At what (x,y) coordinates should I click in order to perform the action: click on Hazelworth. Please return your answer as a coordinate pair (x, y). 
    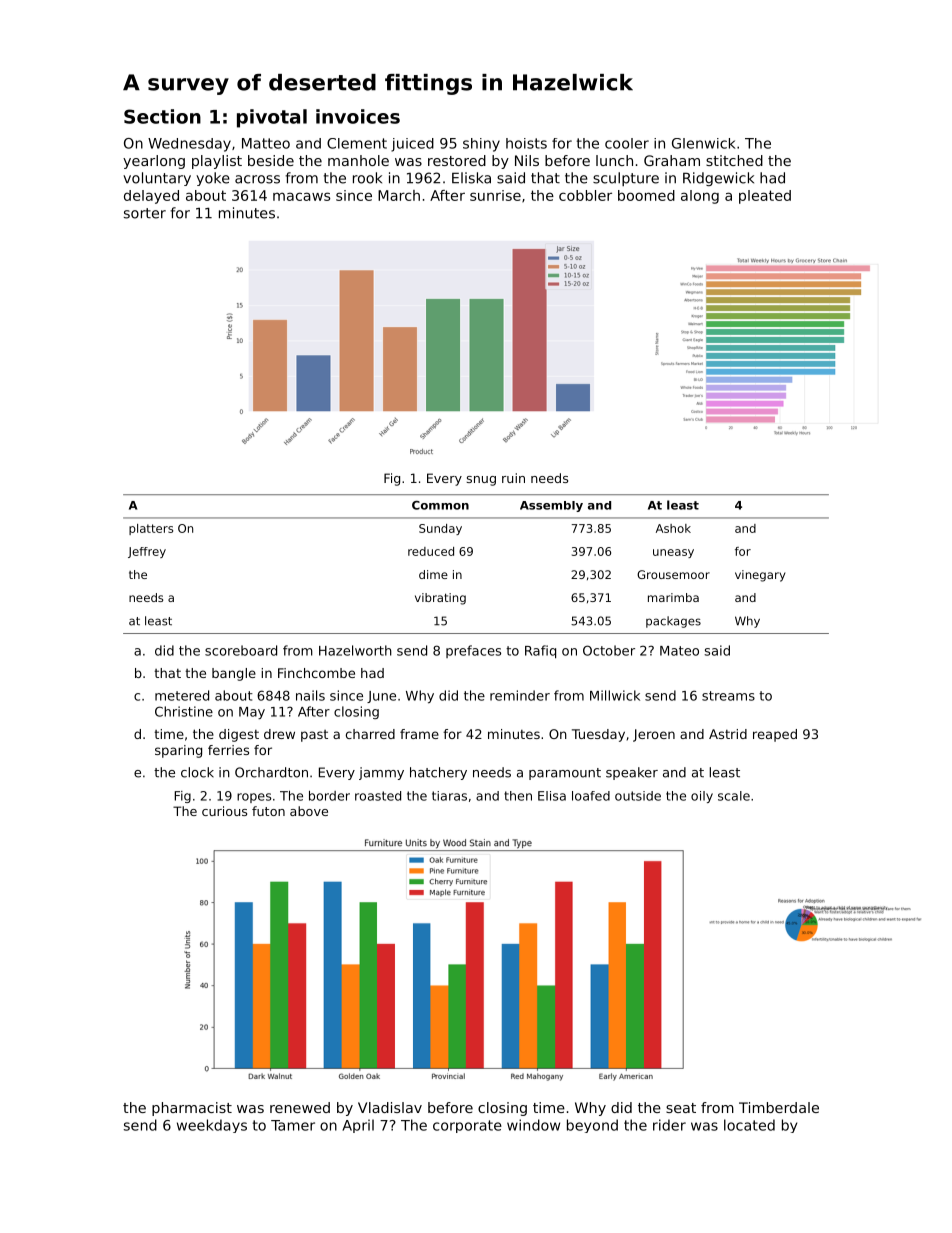
    Looking at the image, I should click on (355, 650).
